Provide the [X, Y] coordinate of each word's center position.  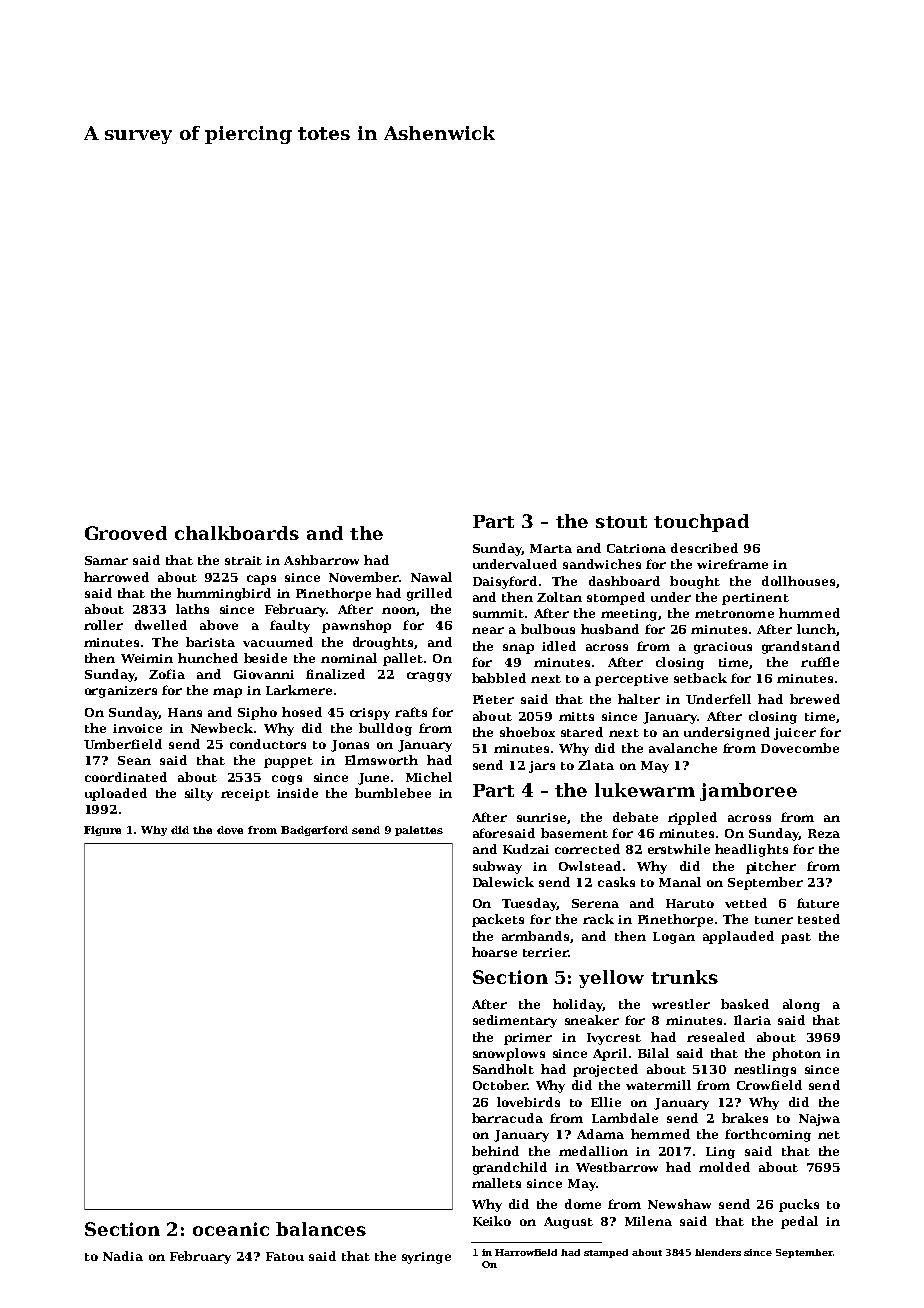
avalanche [683, 748]
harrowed [116, 577]
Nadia [123, 1256]
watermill [658, 1085]
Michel [429, 777]
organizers [121, 692]
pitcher [771, 867]
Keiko [492, 1221]
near [488, 630]
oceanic [231, 1229]
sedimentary [515, 1021]
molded [724, 1167]
